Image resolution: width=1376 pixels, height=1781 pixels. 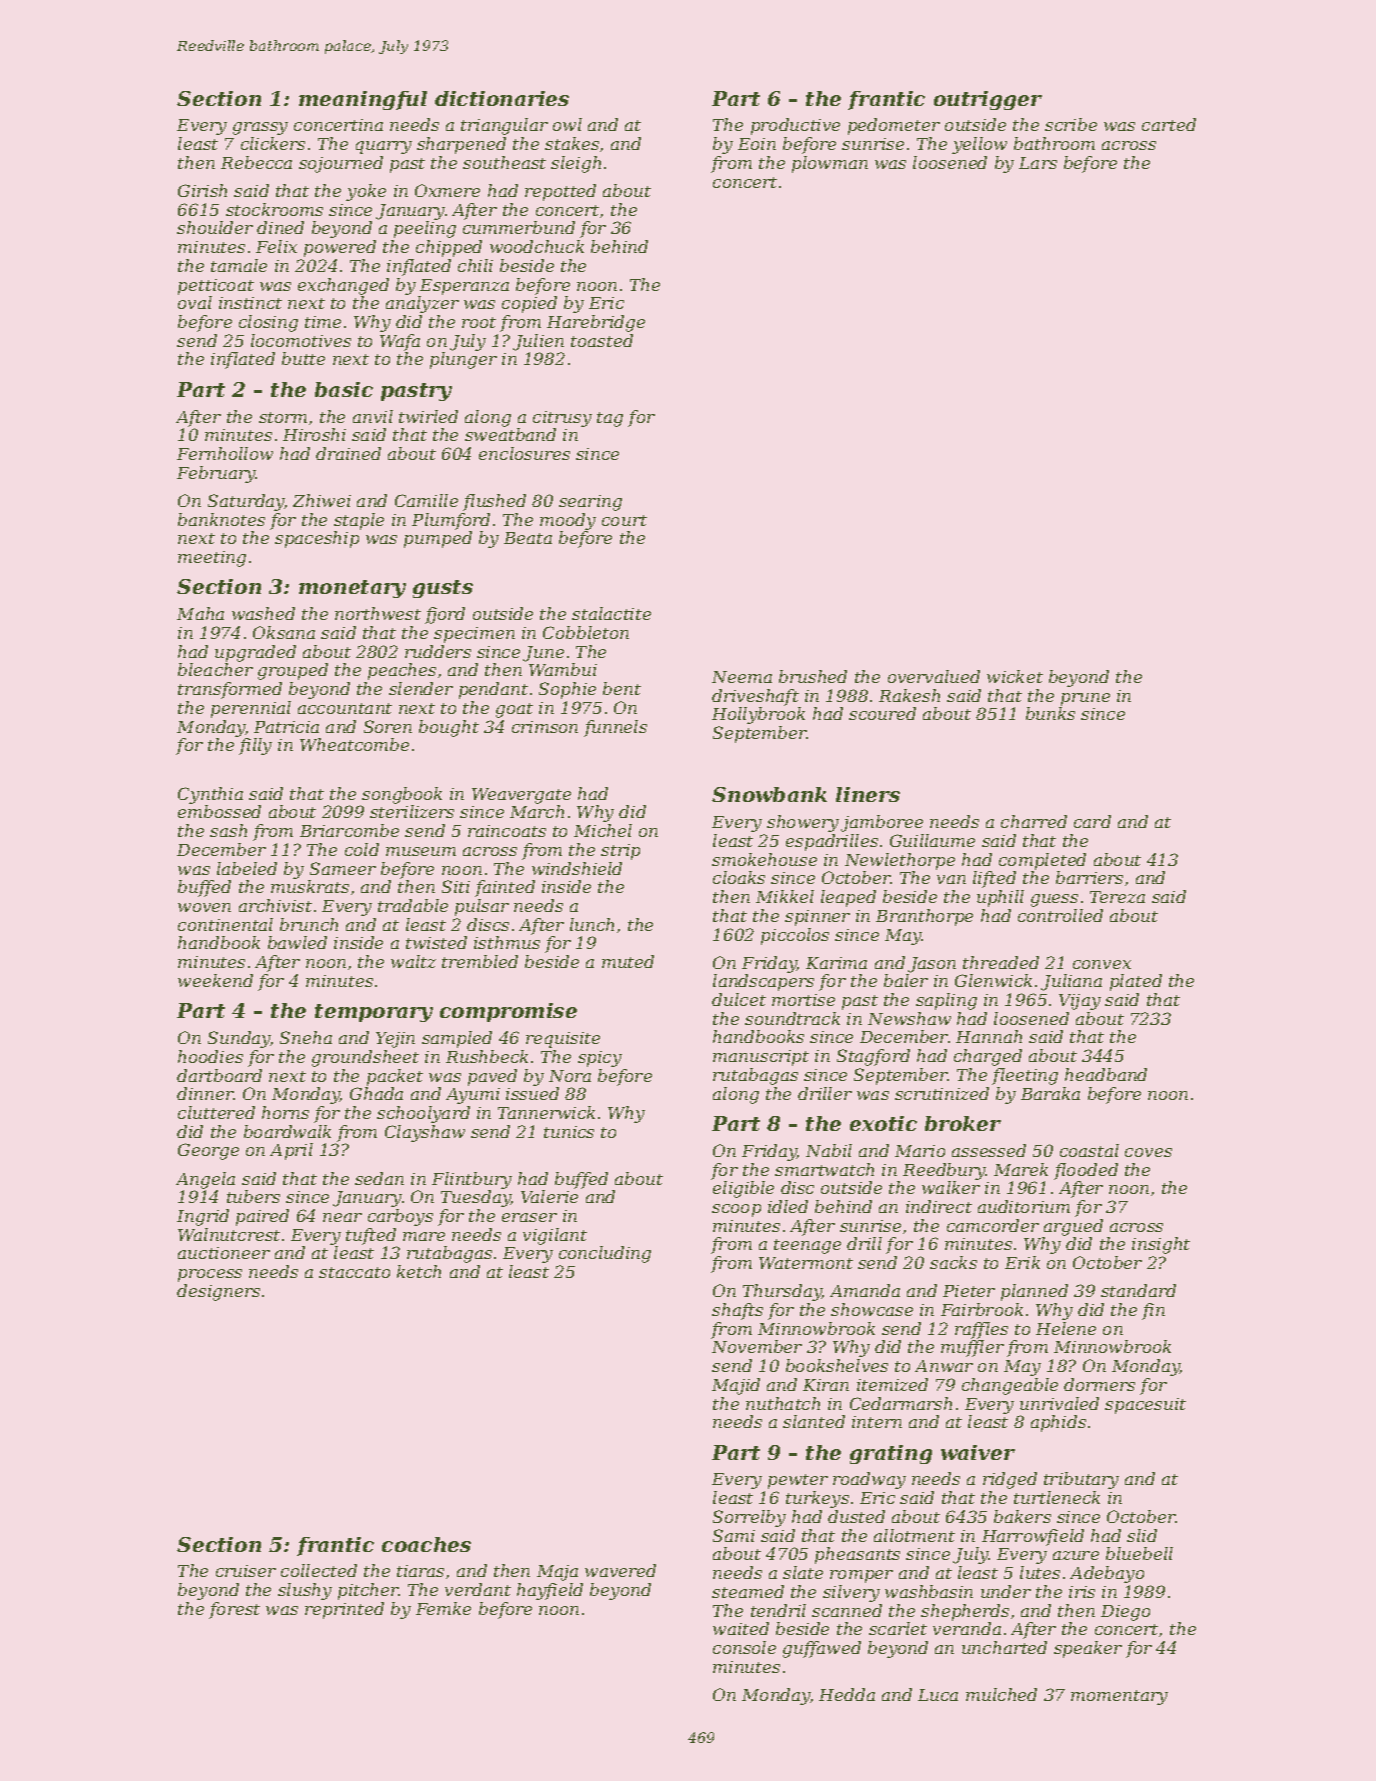 What do you see at coordinates (210, 1056) in the screenshot?
I see `hoodies` at bounding box center [210, 1056].
